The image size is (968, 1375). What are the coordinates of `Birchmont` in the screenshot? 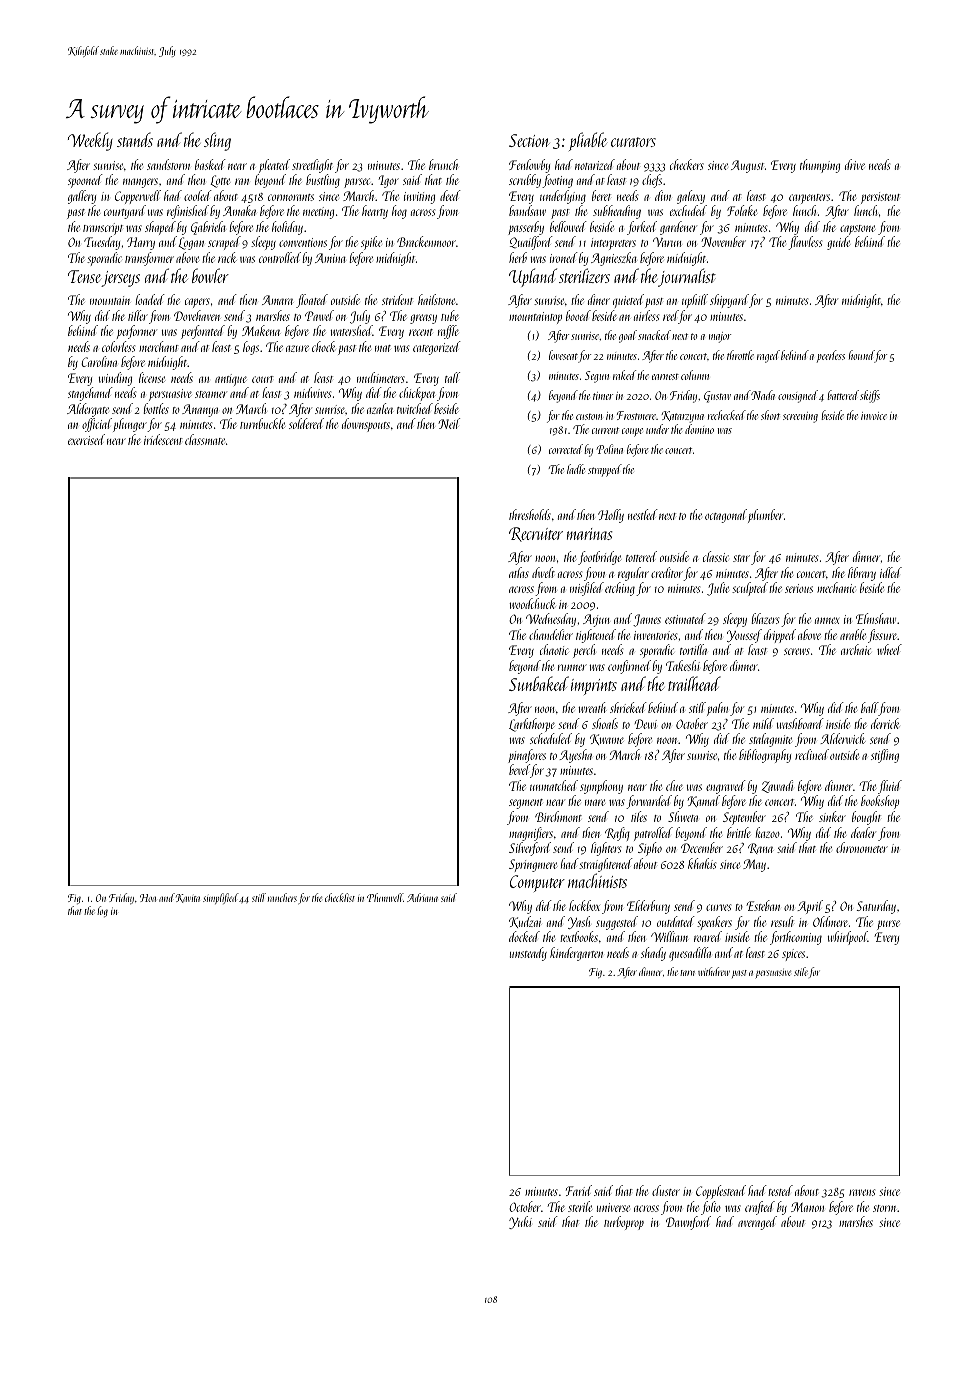 It's located at (558, 816).
